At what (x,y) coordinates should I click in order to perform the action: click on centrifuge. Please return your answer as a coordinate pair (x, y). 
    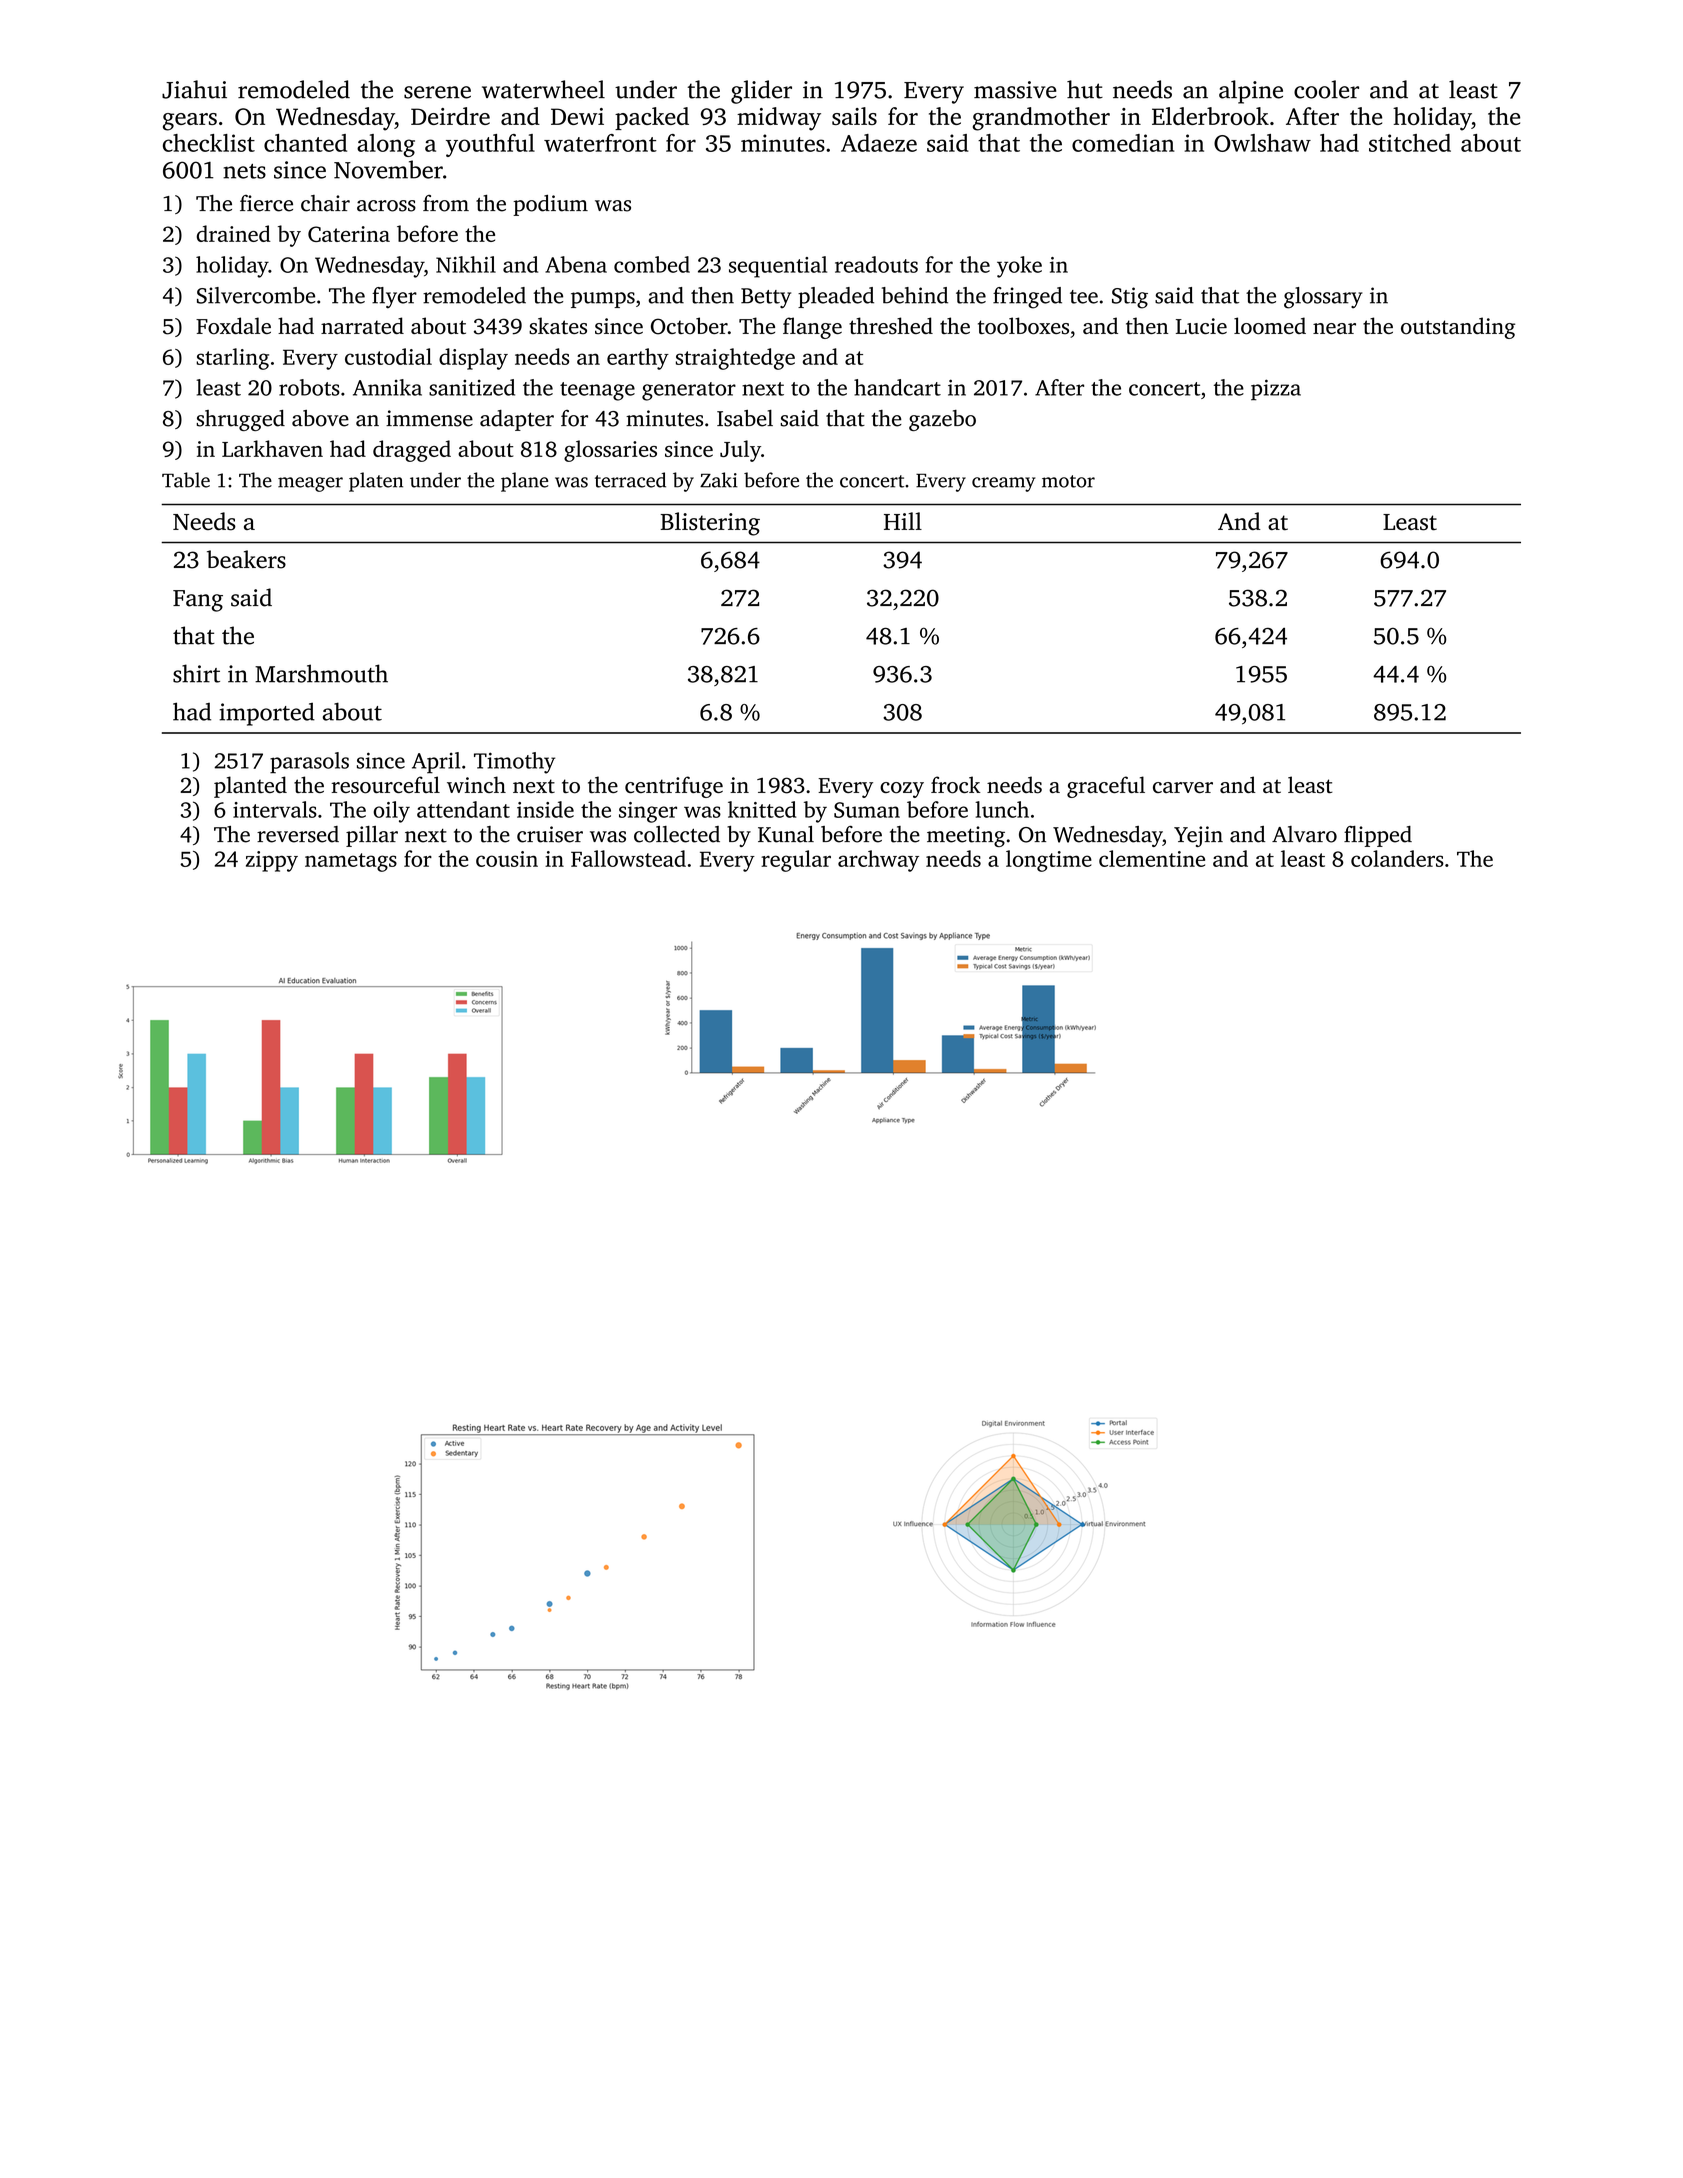
    Looking at the image, I should click on (674, 787).
